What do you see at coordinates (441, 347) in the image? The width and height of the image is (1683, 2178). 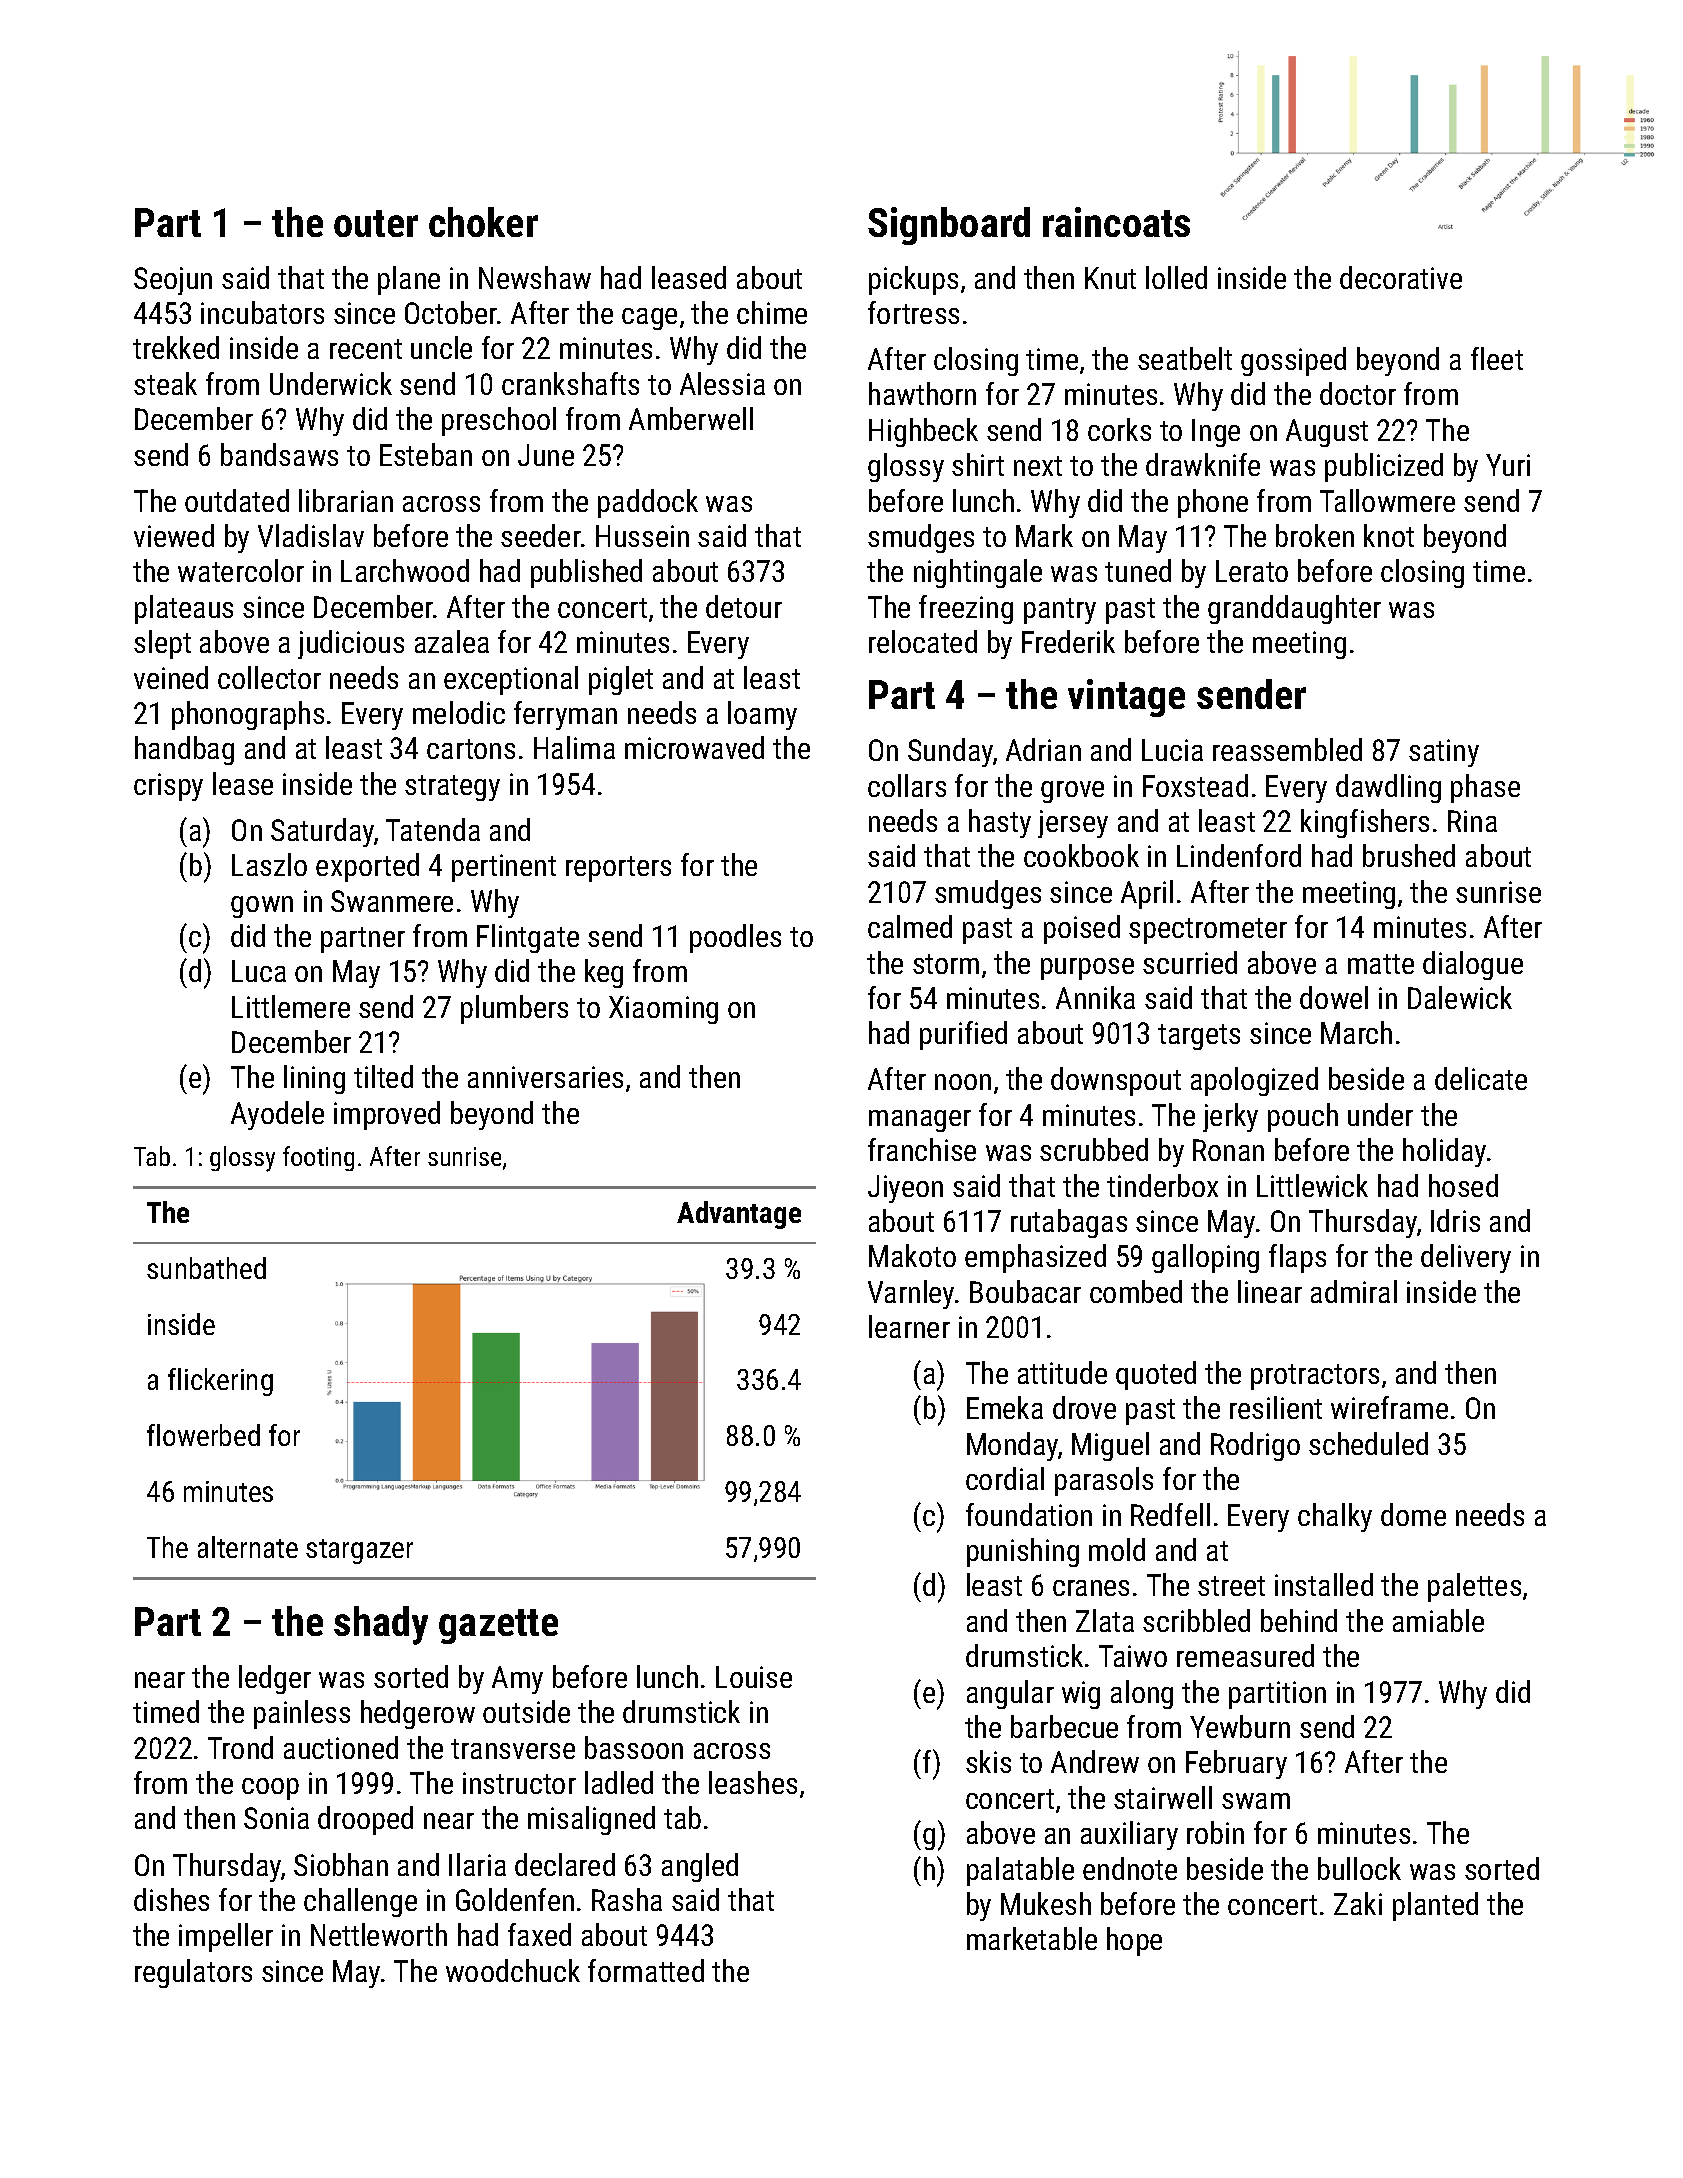 I see `uncle` at bounding box center [441, 347].
